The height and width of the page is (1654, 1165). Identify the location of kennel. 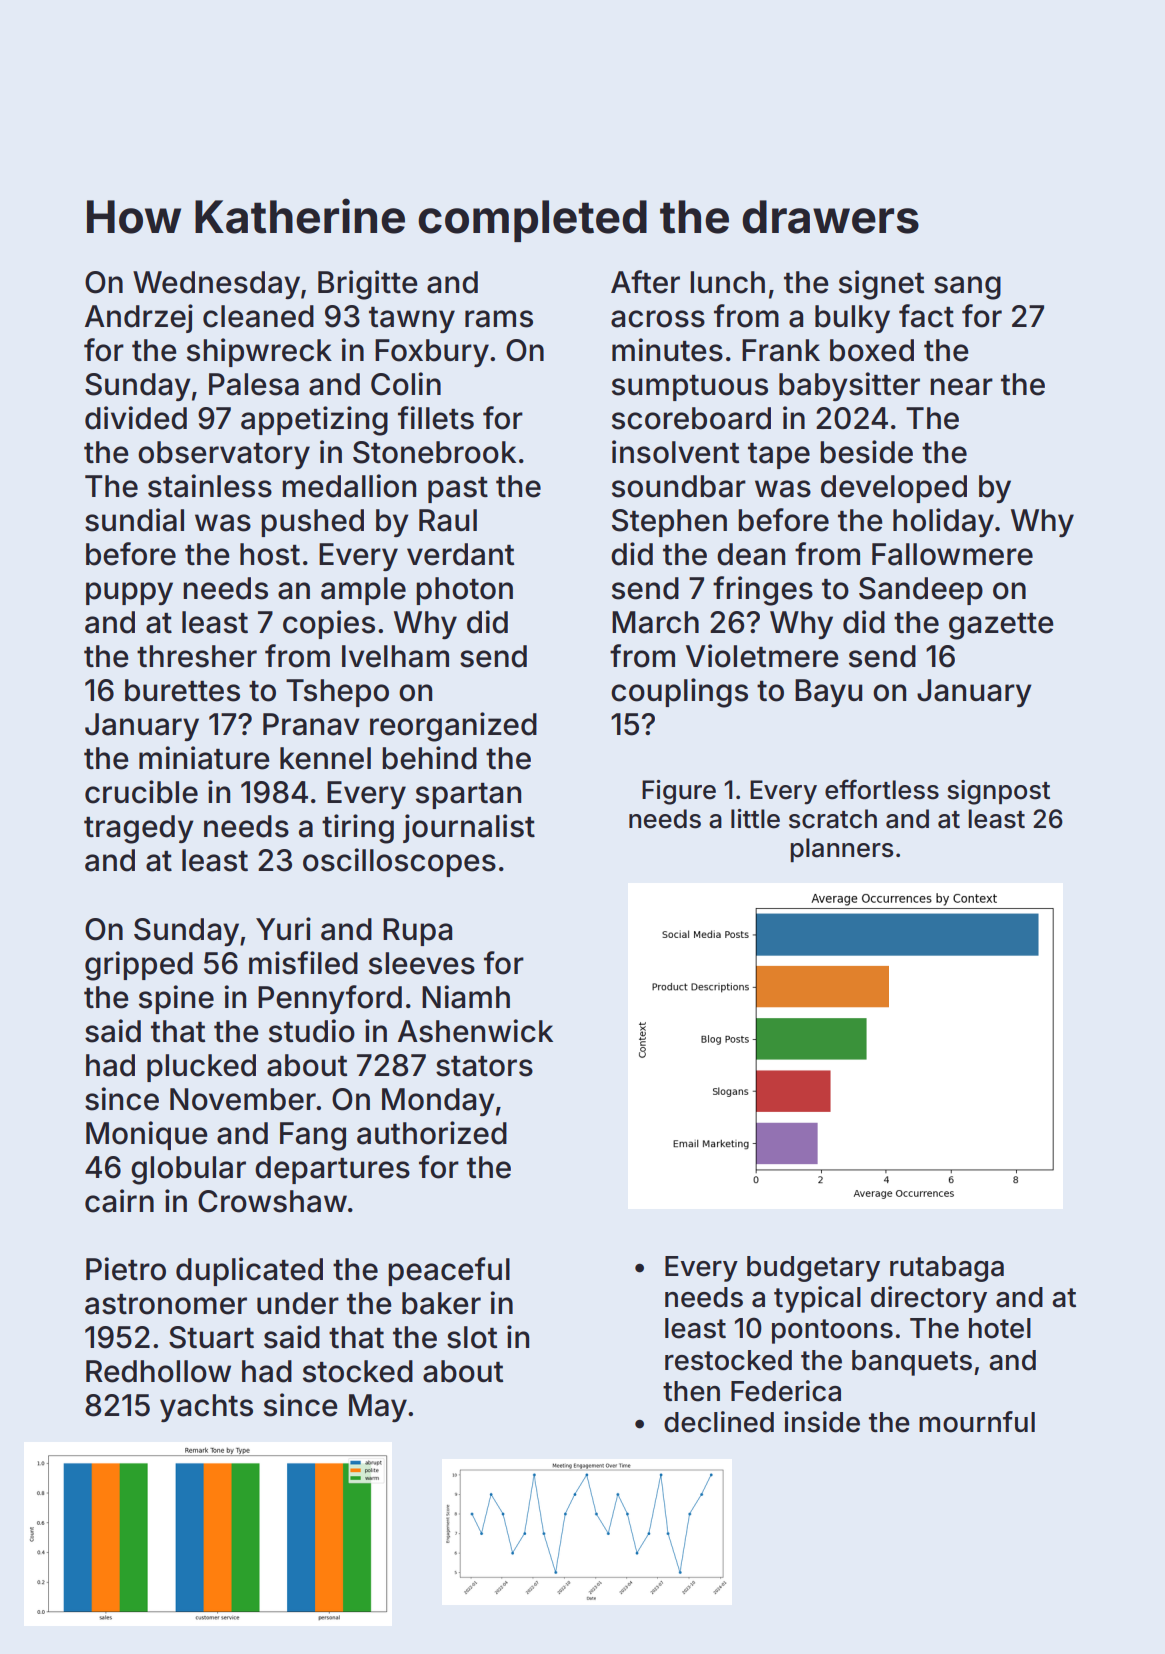
(325, 758).
